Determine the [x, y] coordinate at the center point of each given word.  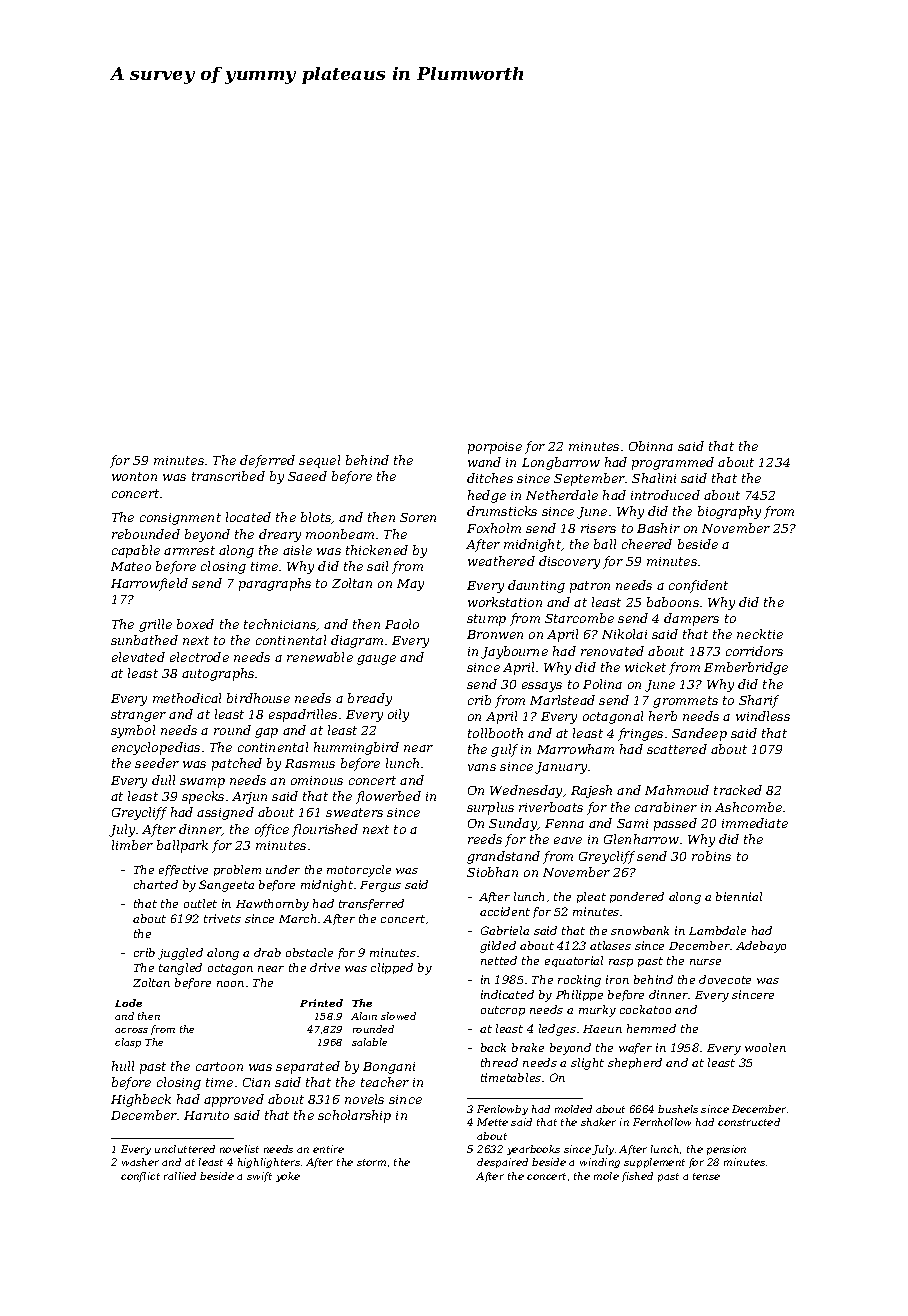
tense [706, 1176]
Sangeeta [226, 886]
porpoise [495, 448]
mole [606, 1176]
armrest [189, 550]
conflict [140, 1177]
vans [482, 767]
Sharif [759, 701]
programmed [673, 463]
